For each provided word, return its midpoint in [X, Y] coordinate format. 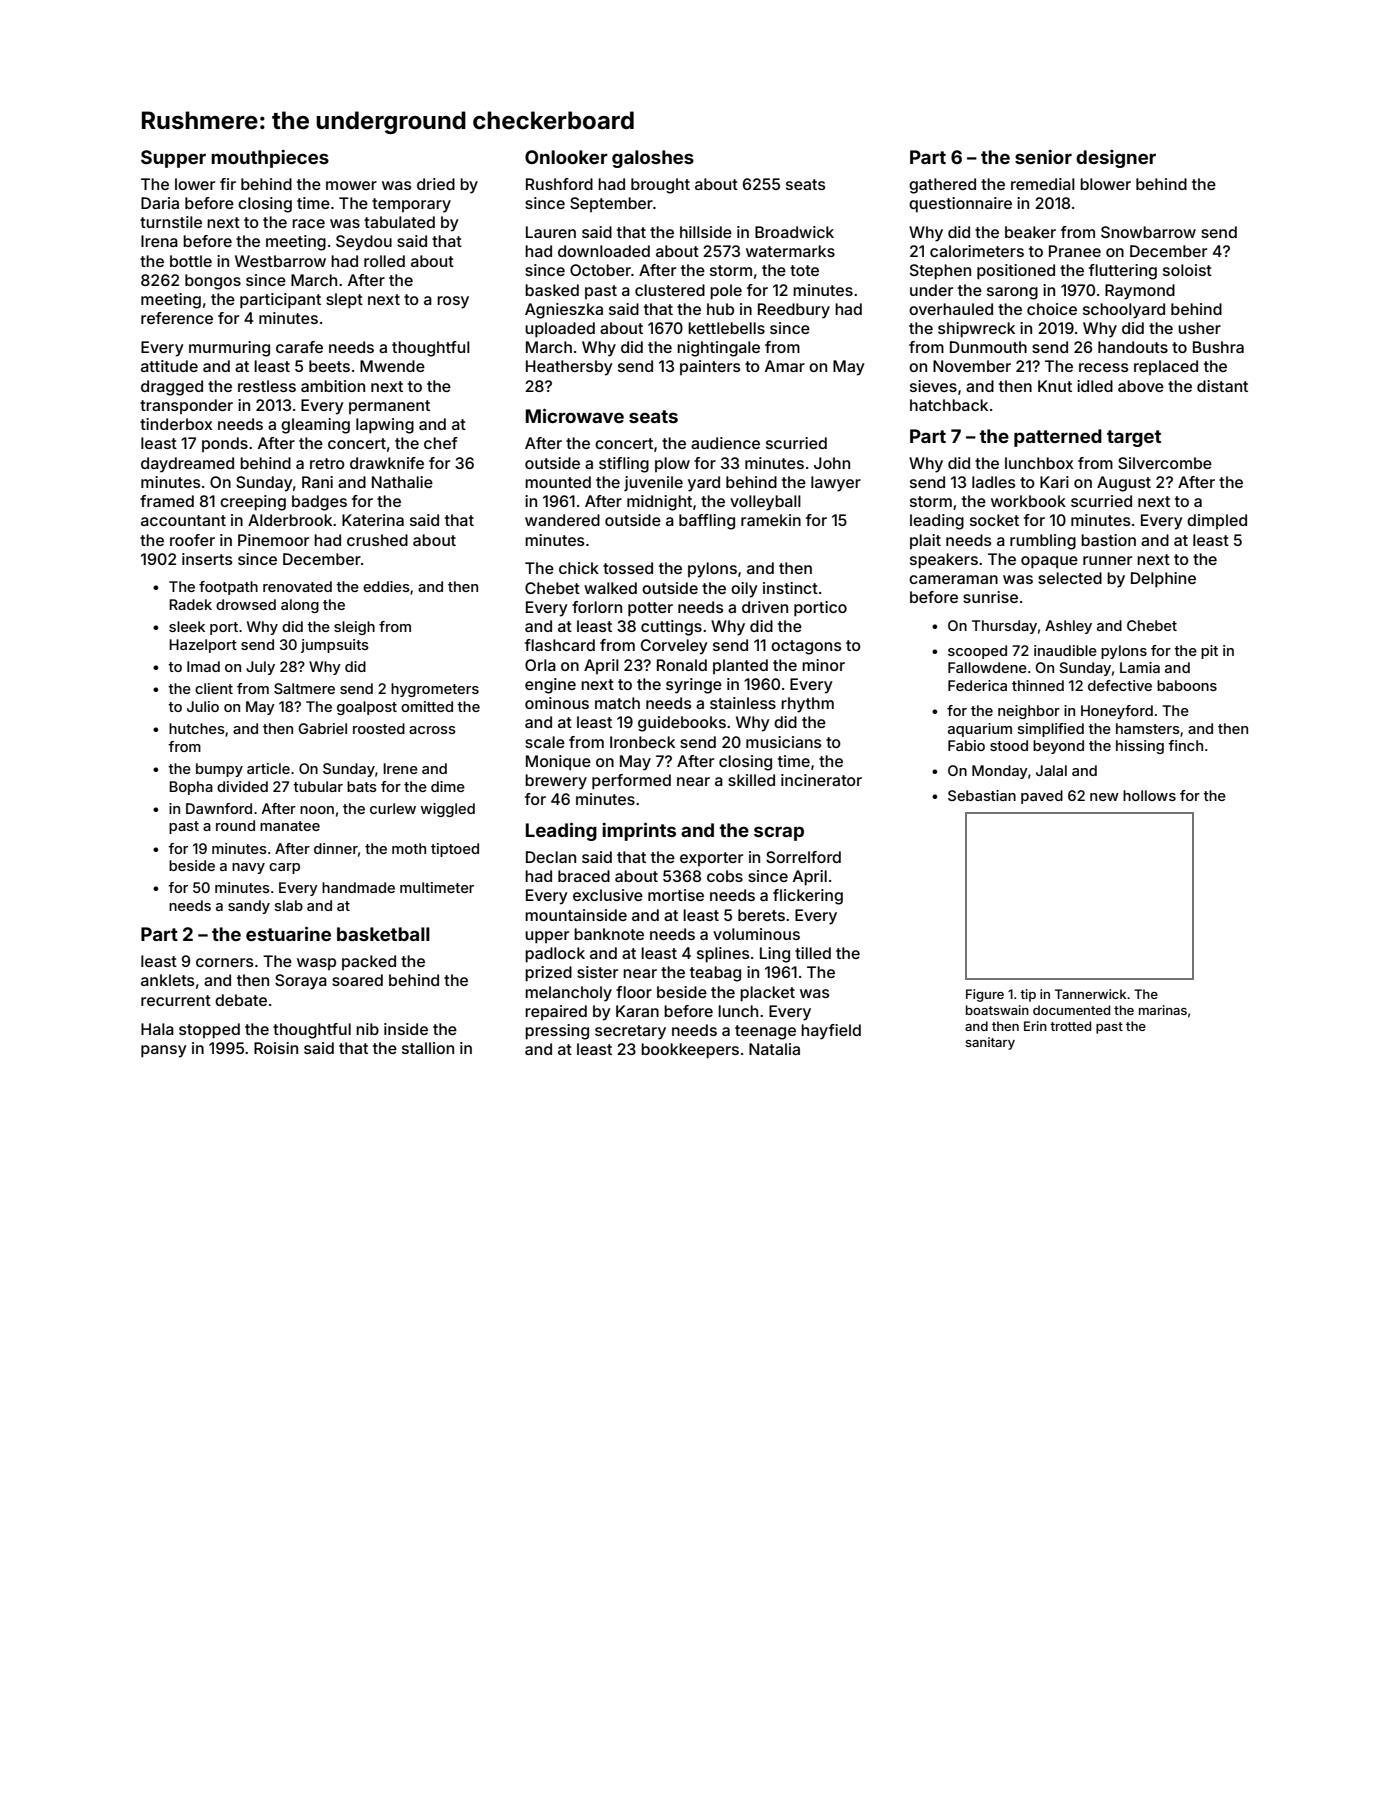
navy [248, 868]
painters [710, 367]
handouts [1133, 347]
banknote [609, 934]
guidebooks [682, 724]
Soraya [301, 982]
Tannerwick [1090, 994]
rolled [384, 261]
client [214, 688]
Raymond [1140, 292]
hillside [706, 232]
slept [344, 301]
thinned [1038, 685]
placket [767, 994]
